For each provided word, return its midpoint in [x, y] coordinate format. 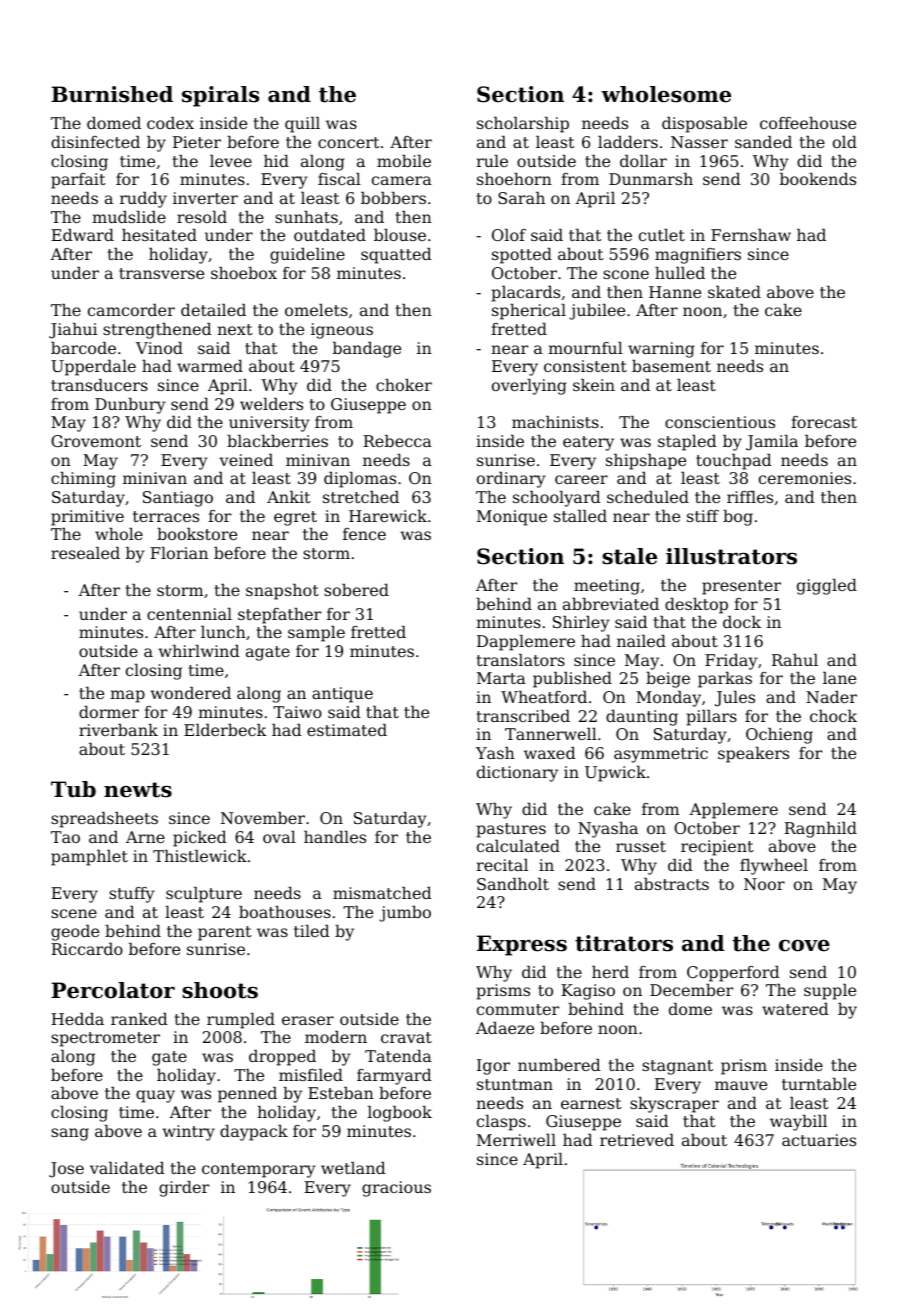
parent [224, 933]
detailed [213, 310]
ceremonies [805, 478]
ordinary [511, 480]
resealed [85, 553]
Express [522, 945]
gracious [396, 1189]
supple [830, 992]
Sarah [521, 198]
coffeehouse [808, 123]
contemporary [259, 1170]
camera [402, 180]
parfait [78, 181]
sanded [763, 142]
